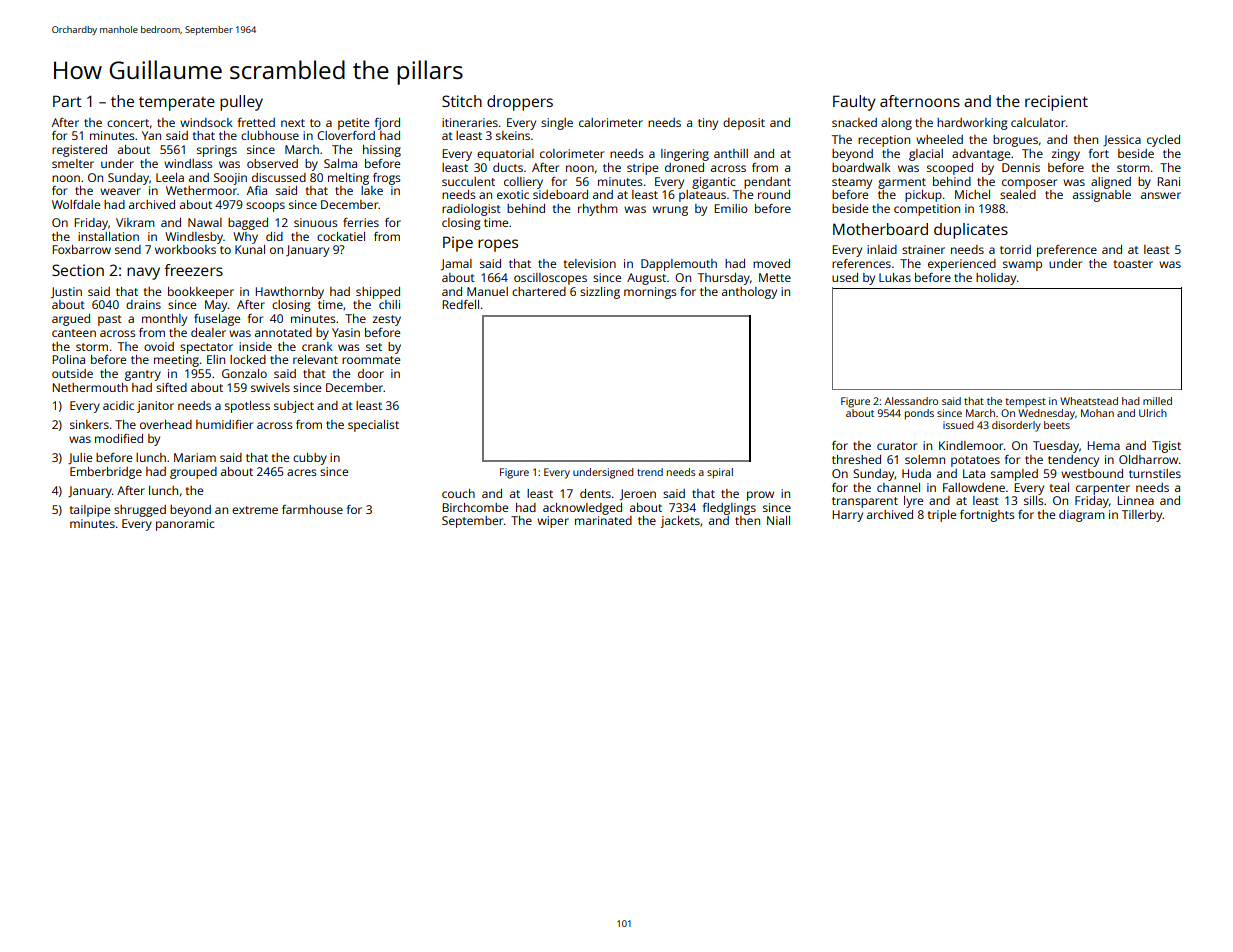 Image resolution: width=1233 pixels, height=952 pixels. I want to click on send, so click(128, 249).
